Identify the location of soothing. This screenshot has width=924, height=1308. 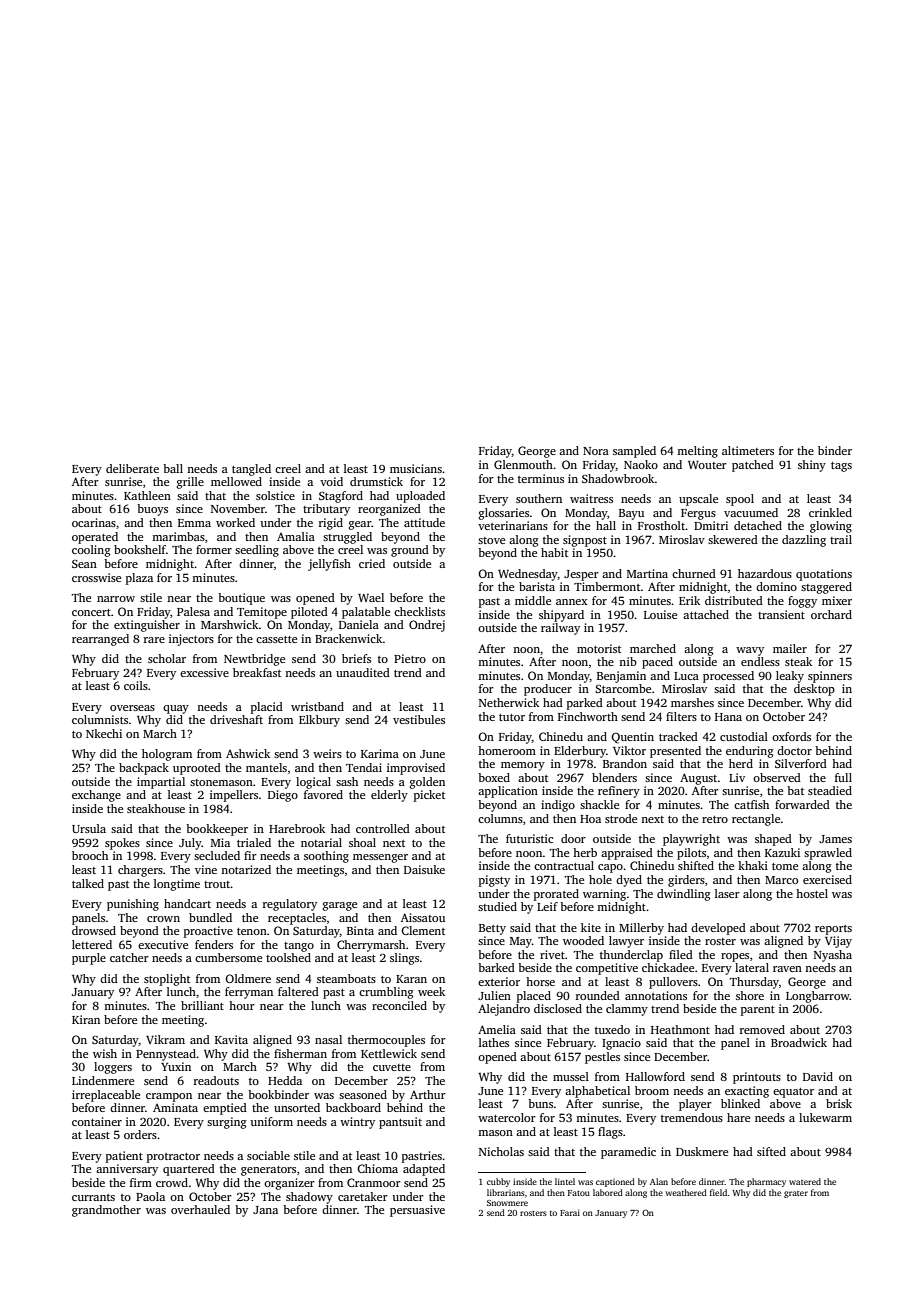
(326, 857).
